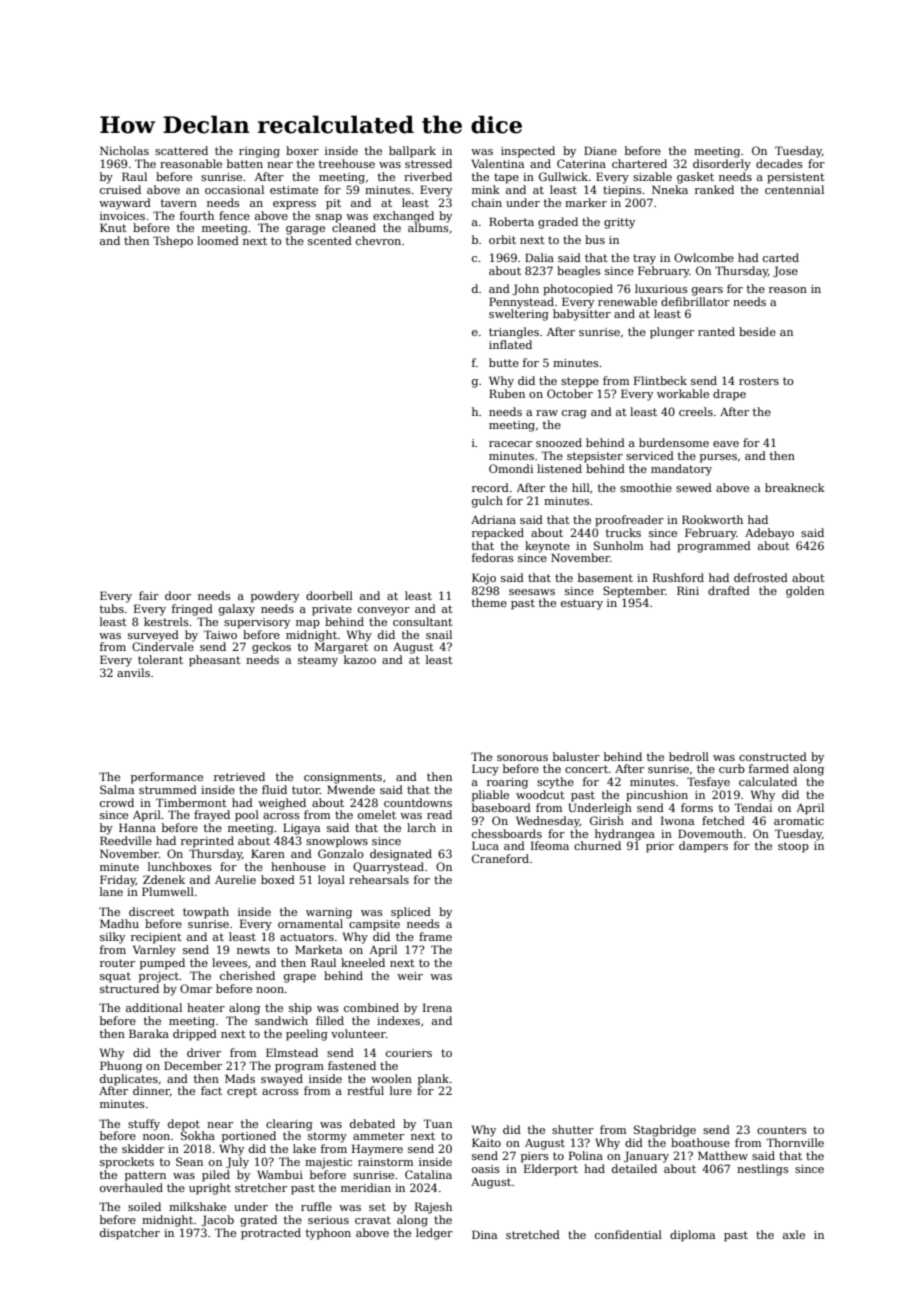  I want to click on consignments, so click(343, 778).
